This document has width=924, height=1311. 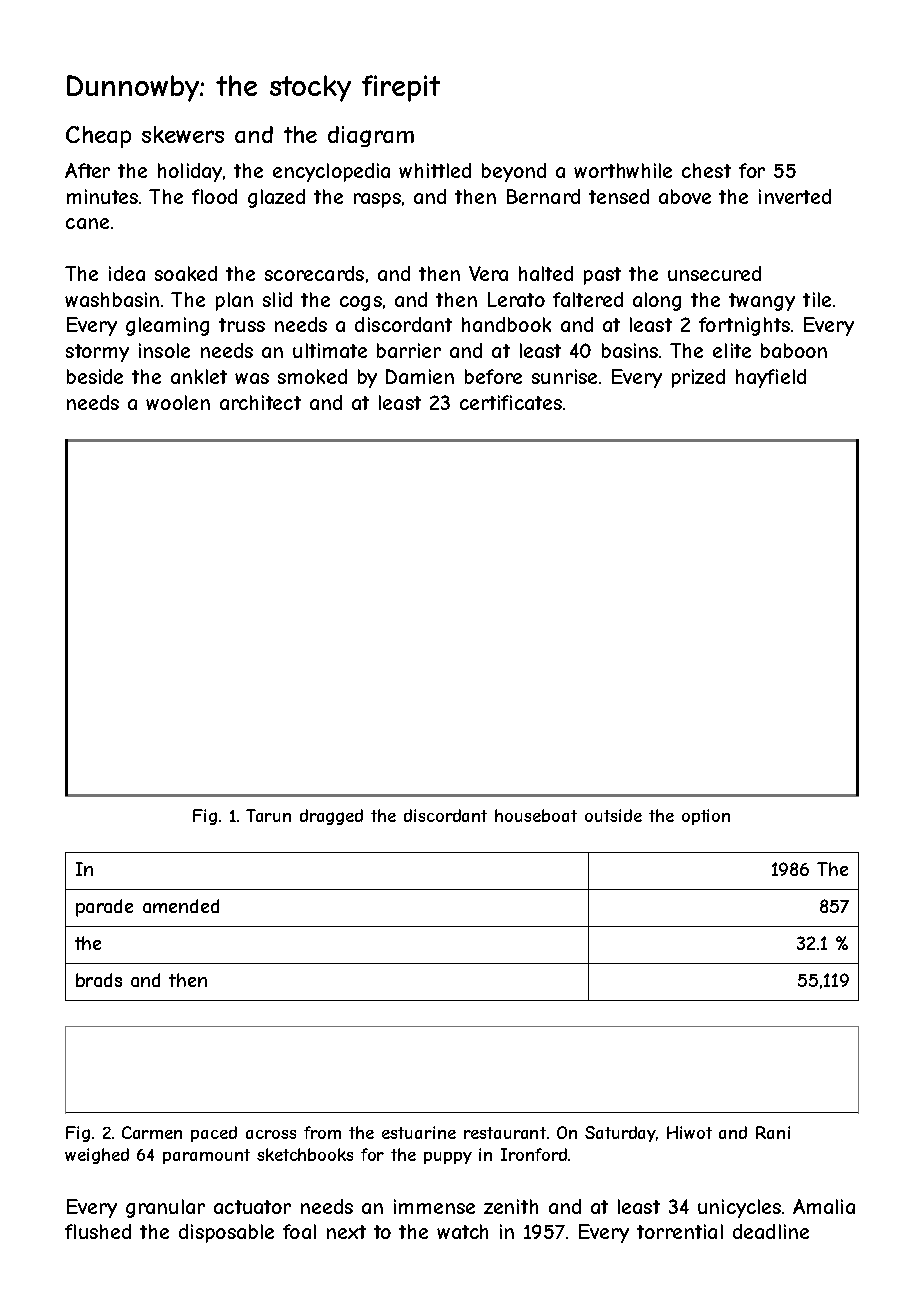 I want to click on restaurant, so click(x=505, y=1133).
